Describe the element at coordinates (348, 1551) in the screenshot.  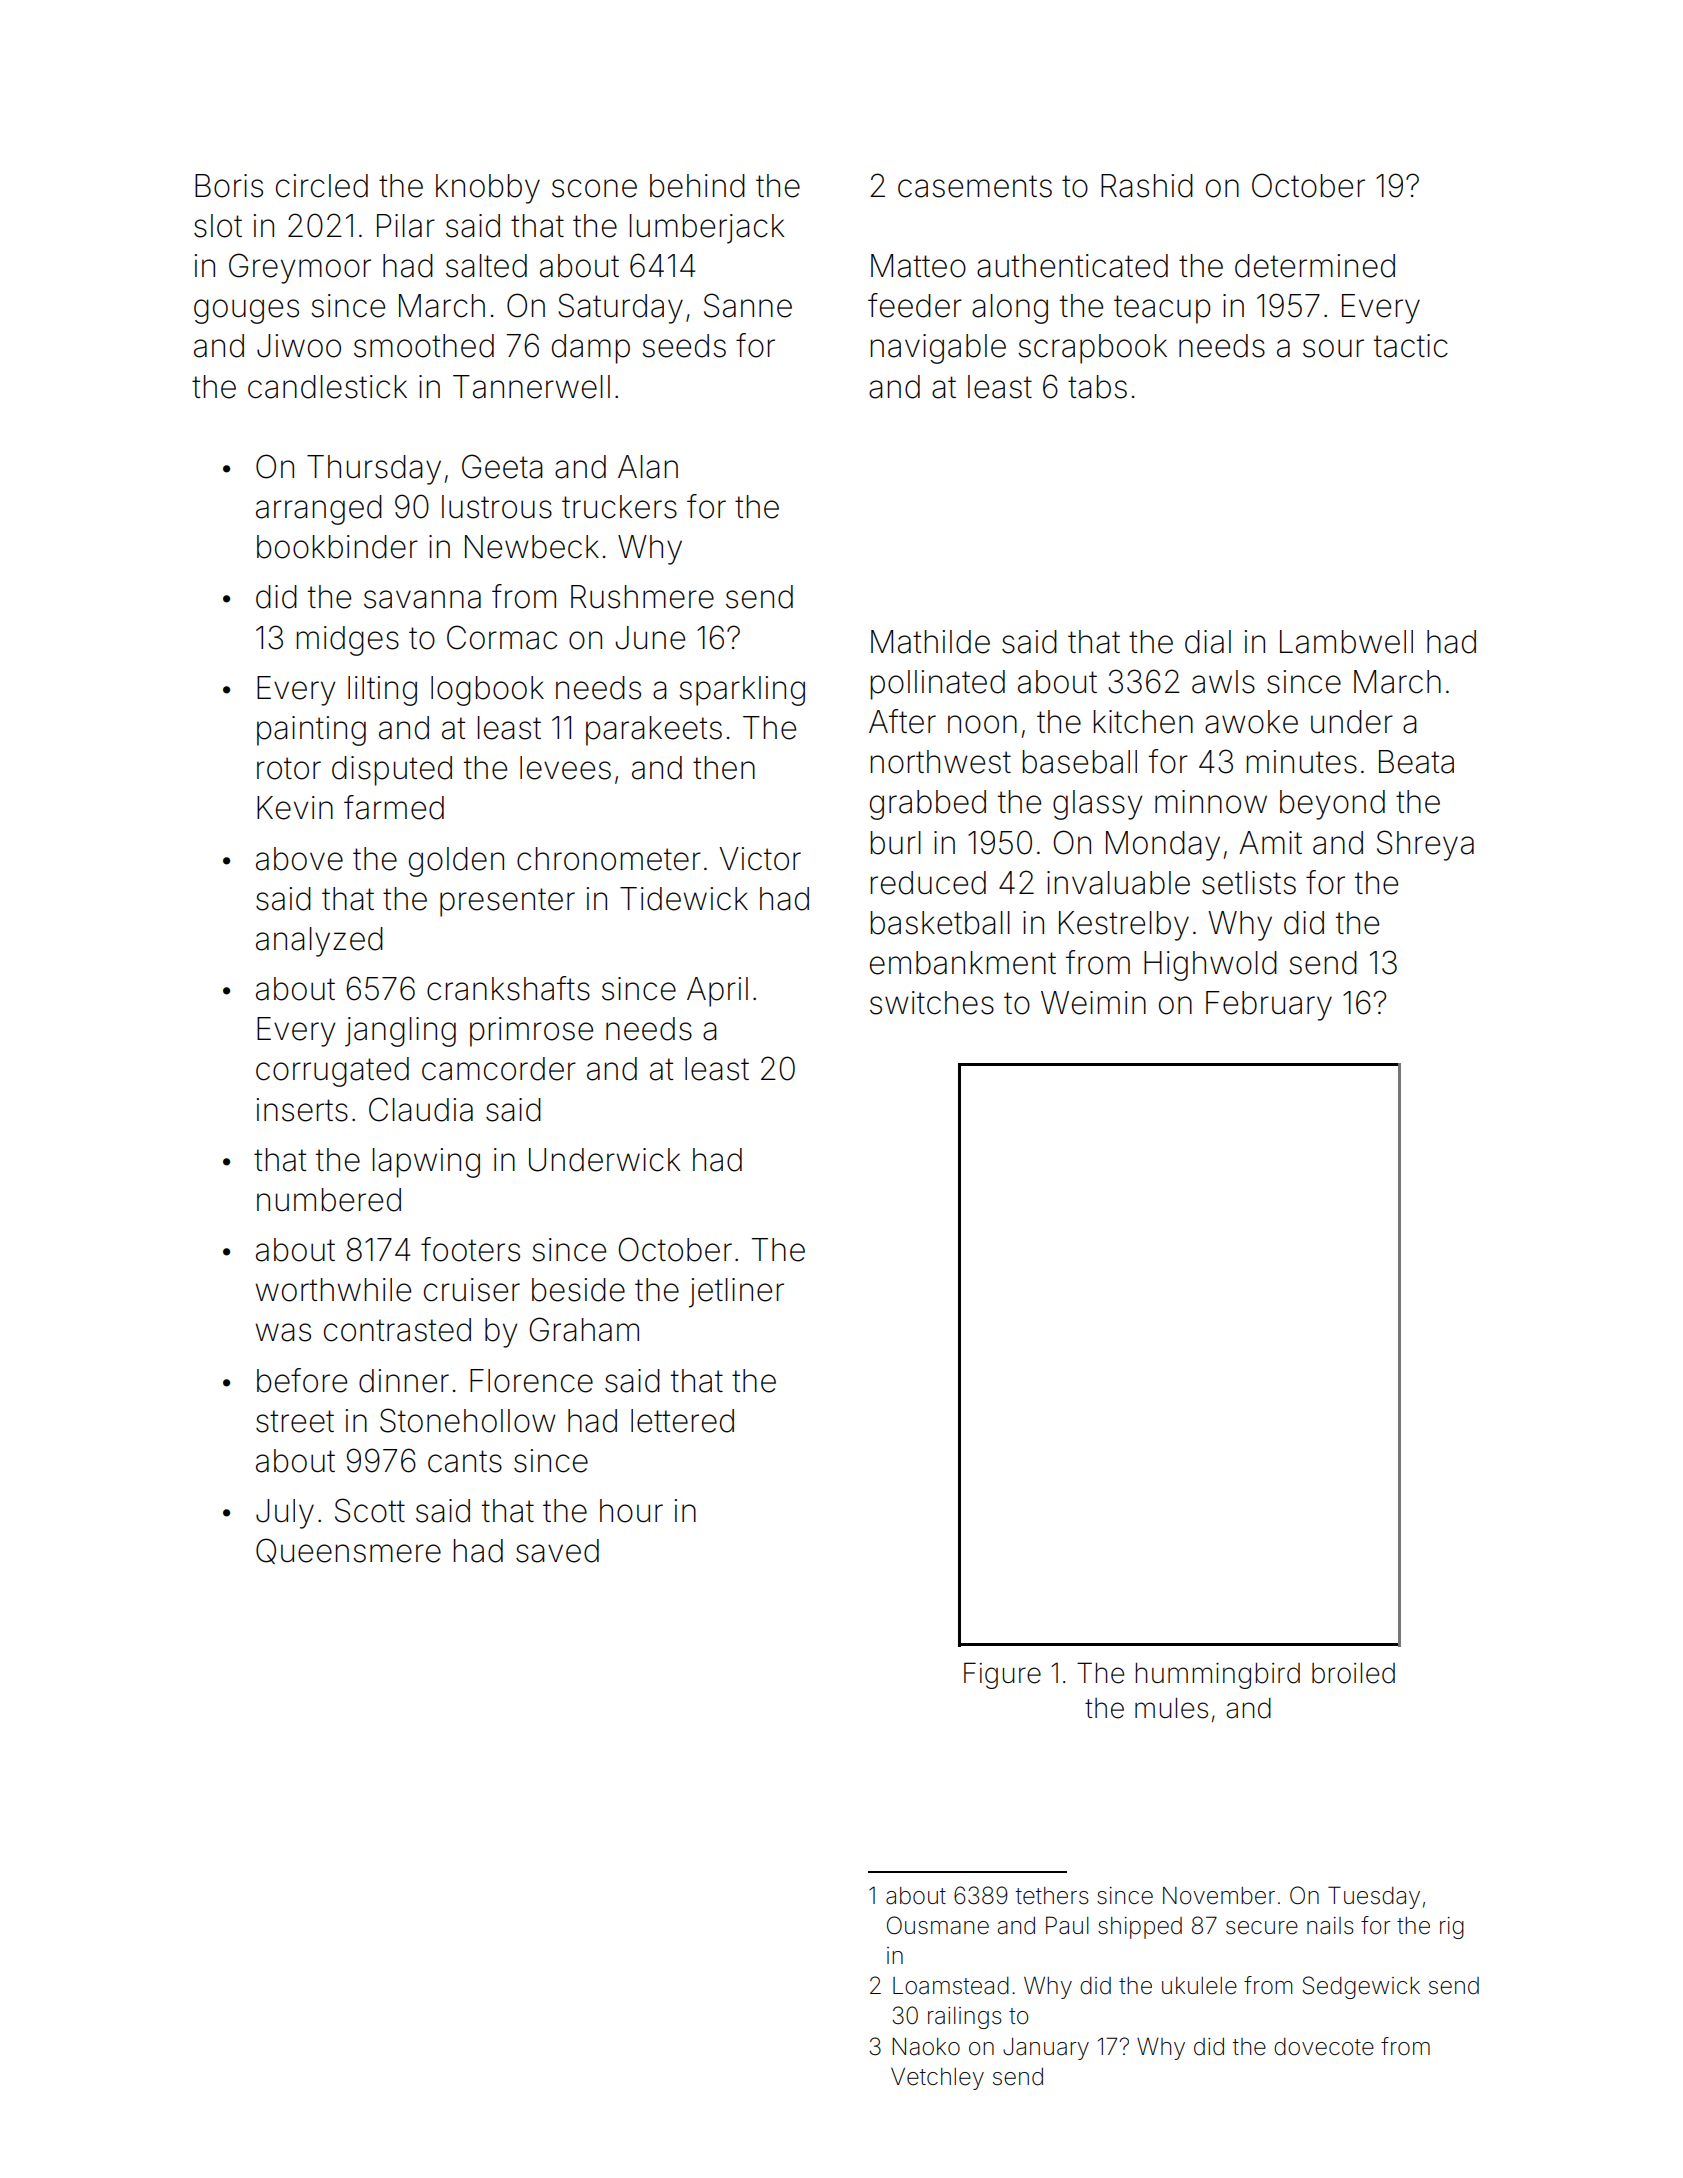
I see `Queensmere` at that location.
